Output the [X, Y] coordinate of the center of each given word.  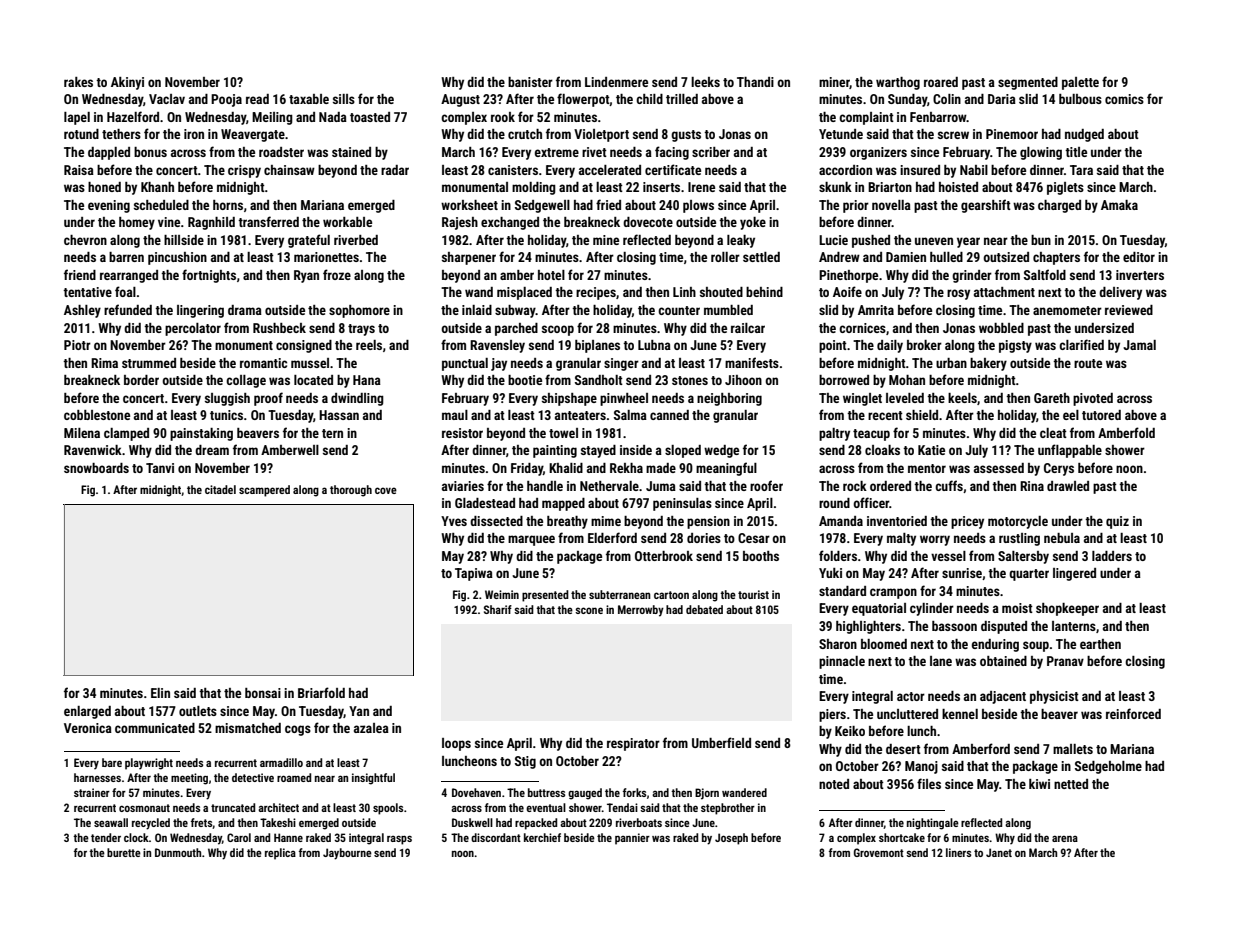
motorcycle [1018, 522]
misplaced [524, 293]
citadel [220, 489]
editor [1139, 257]
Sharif [498, 609]
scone [589, 610]
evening [109, 206]
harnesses [97, 777]
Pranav [1065, 661]
